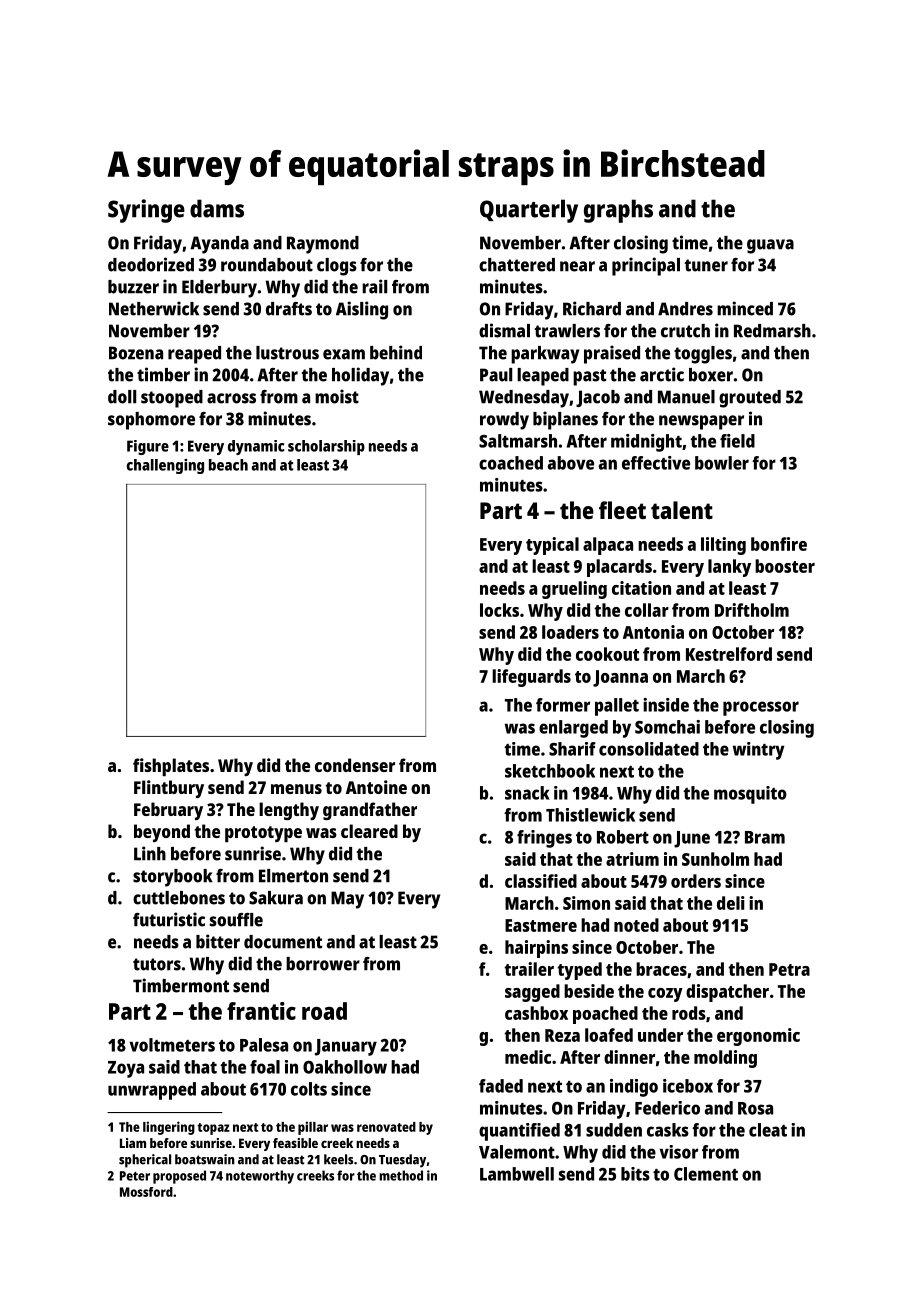 Image resolution: width=924 pixels, height=1311 pixels. What do you see at coordinates (685, 309) in the document?
I see `Andres` at bounding box center [685, 309].
